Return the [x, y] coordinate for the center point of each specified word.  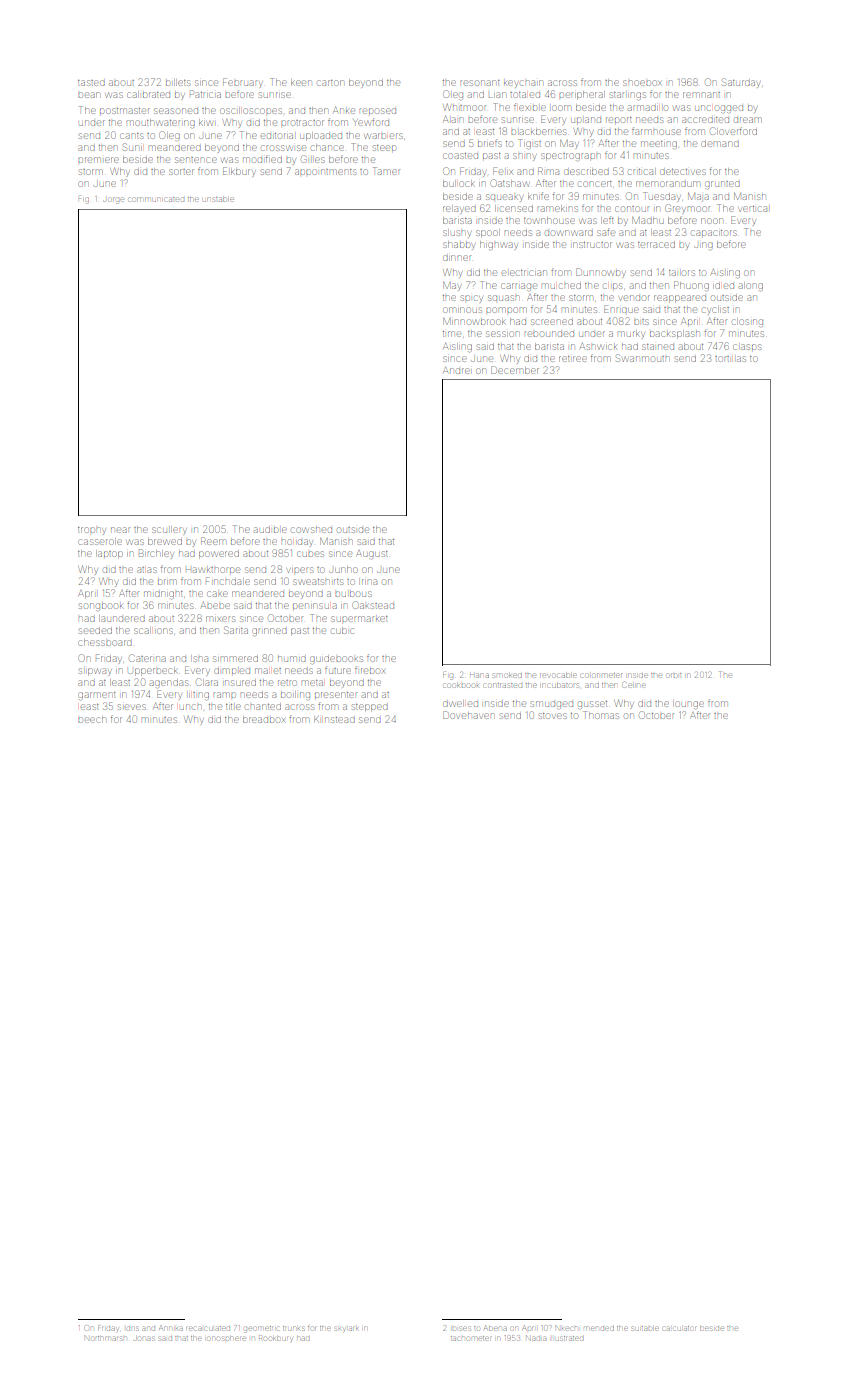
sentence [196, 160]
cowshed [312, 530]
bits [641, 322]
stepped [370, 708]
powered [219, 555]
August [372, 554]
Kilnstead [334, 720]
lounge [688, 703]
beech [92, 719]
